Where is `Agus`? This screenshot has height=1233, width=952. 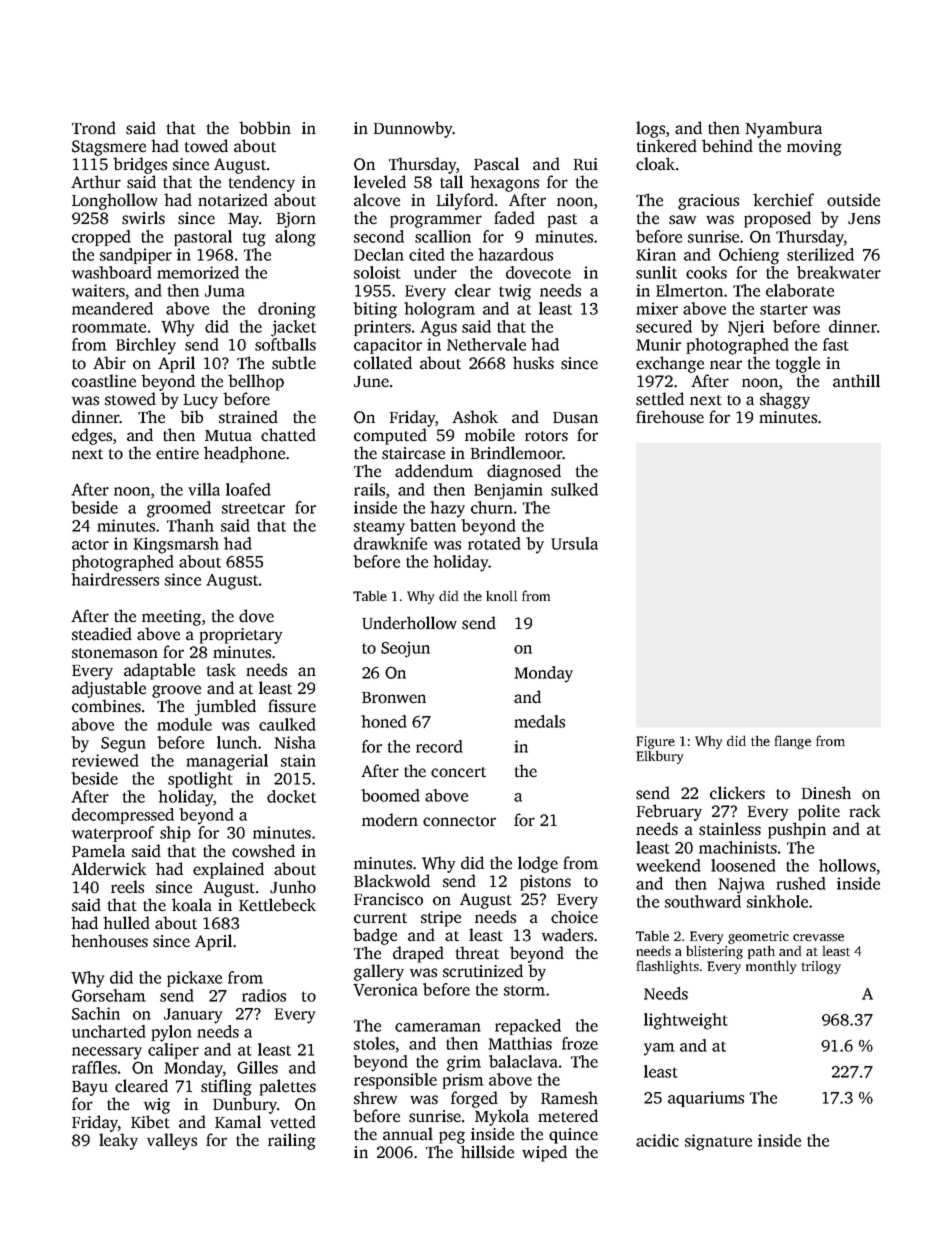
Agus is located at coordinates (438, 329).
